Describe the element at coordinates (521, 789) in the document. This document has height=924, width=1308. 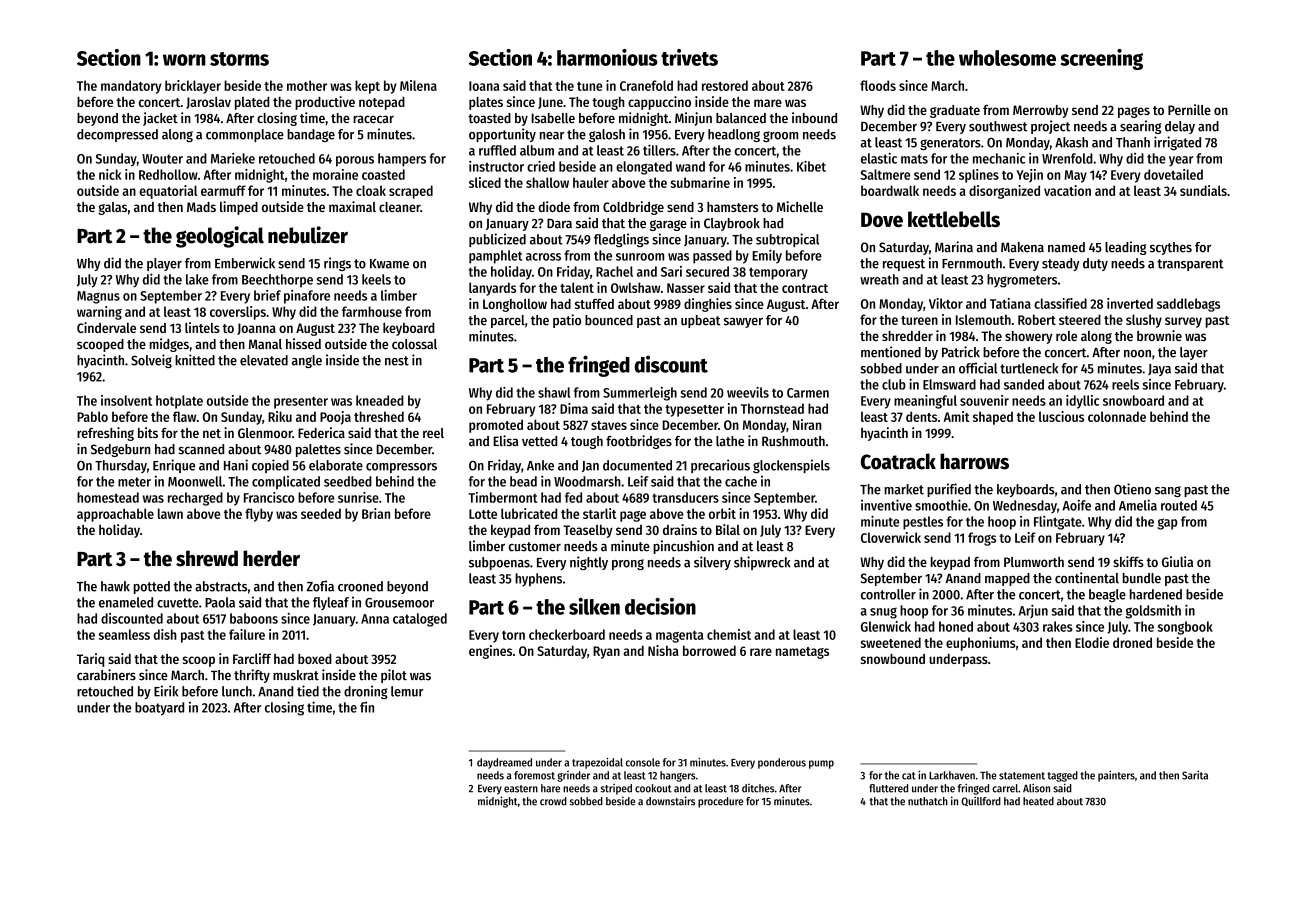
I see `eastern` at that location.
